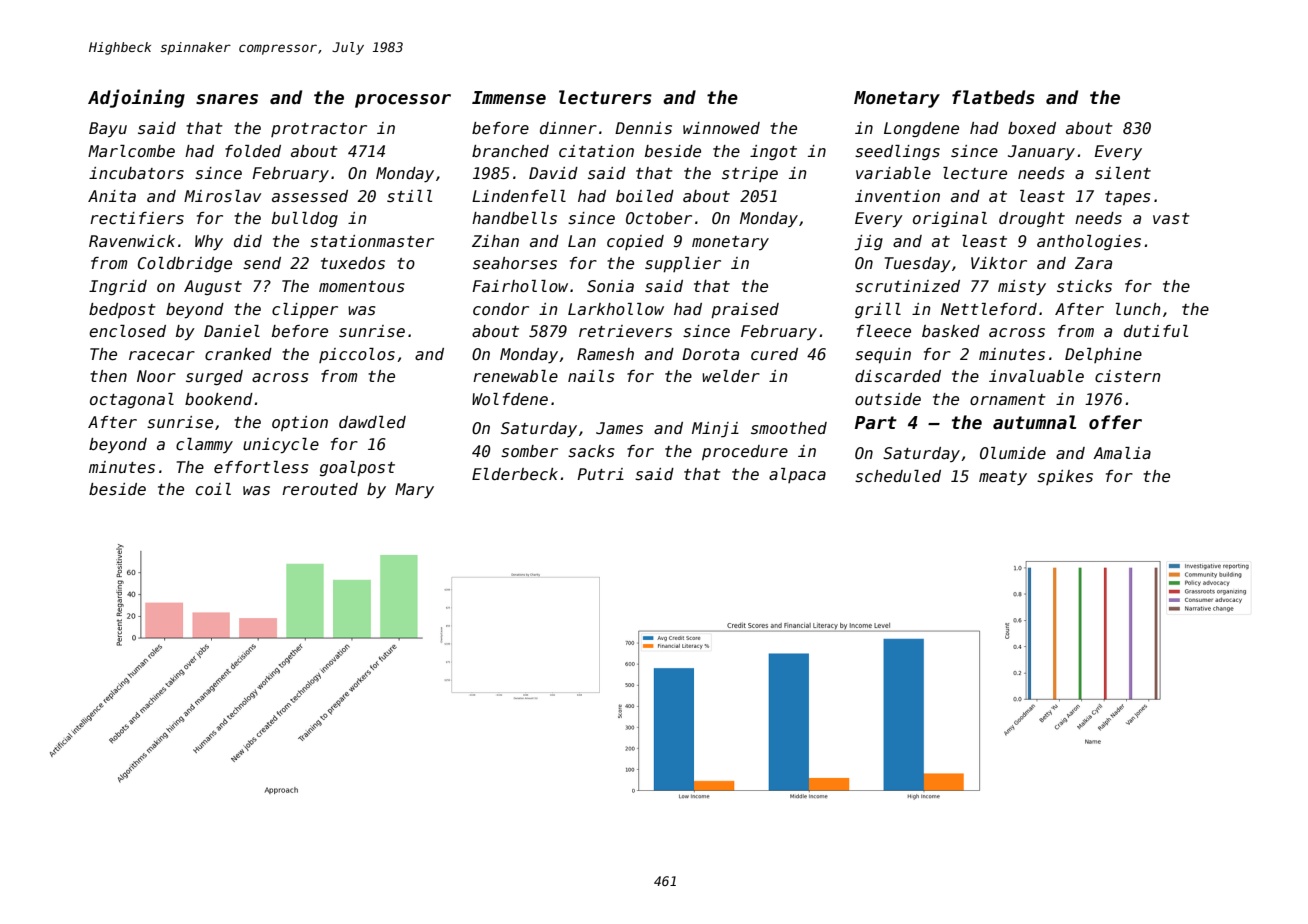 This page has width=1308, height=924. I want to click on variable, so click(893, 173).
